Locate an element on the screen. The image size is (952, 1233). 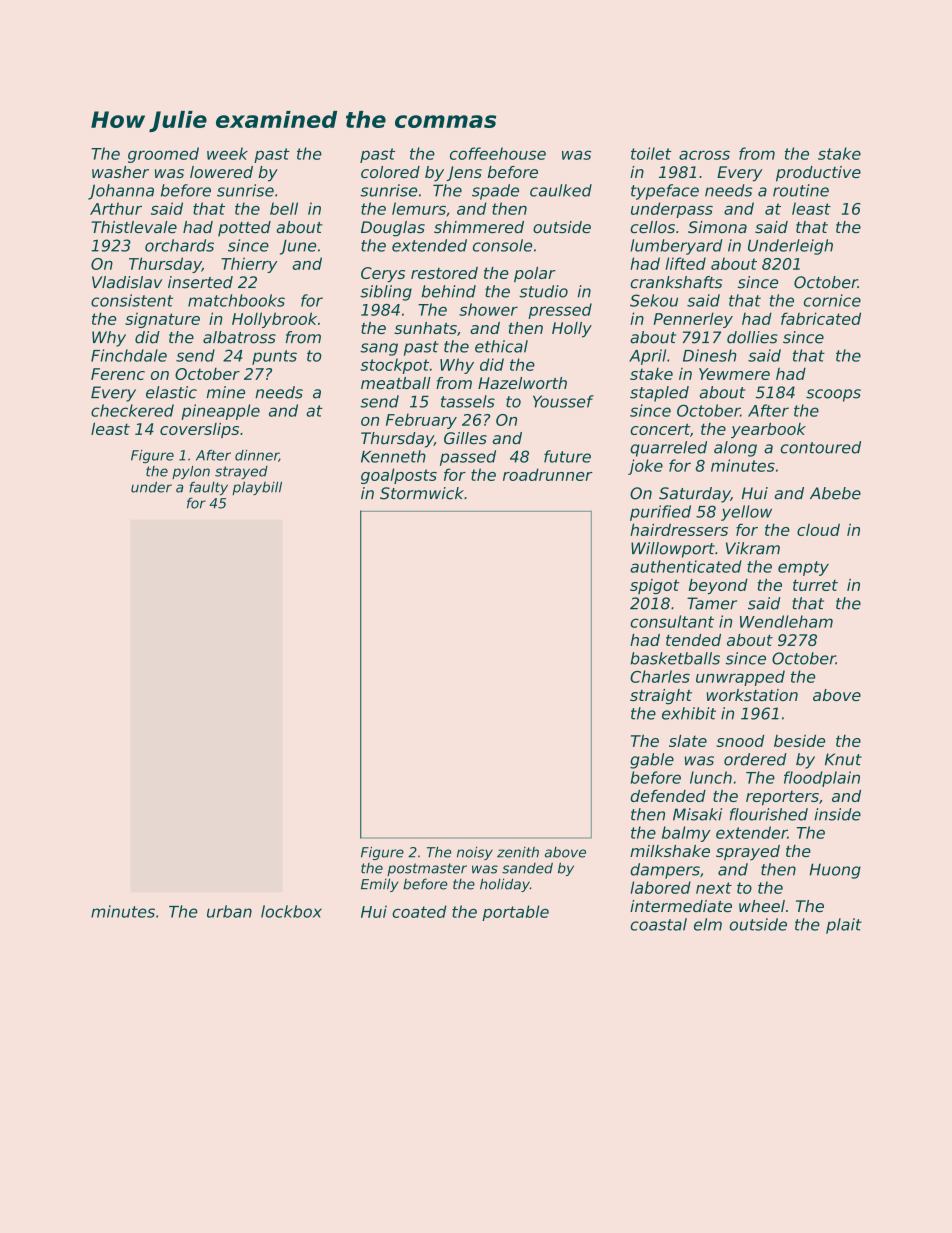
gable is located at coordinates (652, 761).
